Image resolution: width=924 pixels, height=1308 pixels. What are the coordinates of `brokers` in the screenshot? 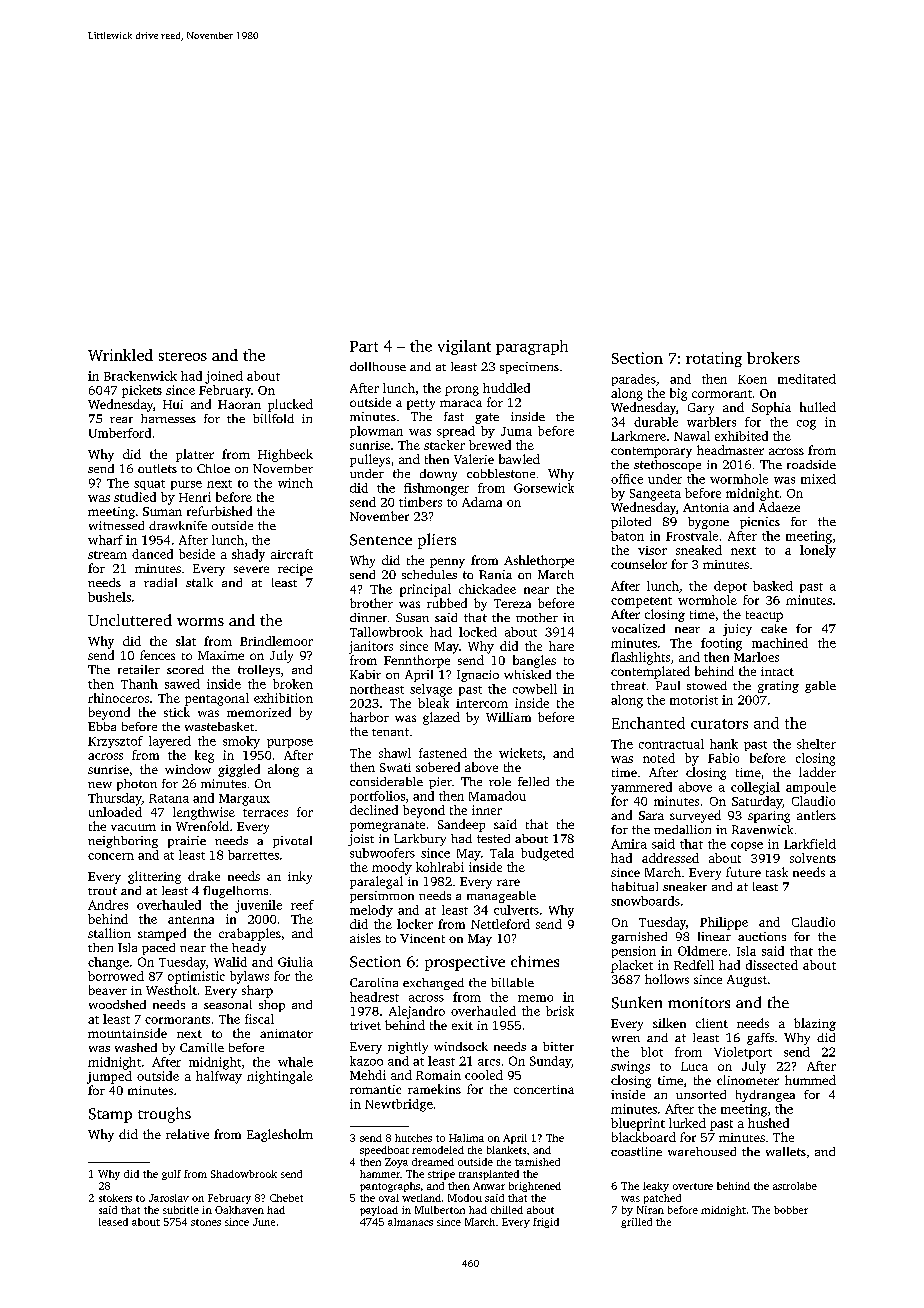 It's located at (773, 358).
